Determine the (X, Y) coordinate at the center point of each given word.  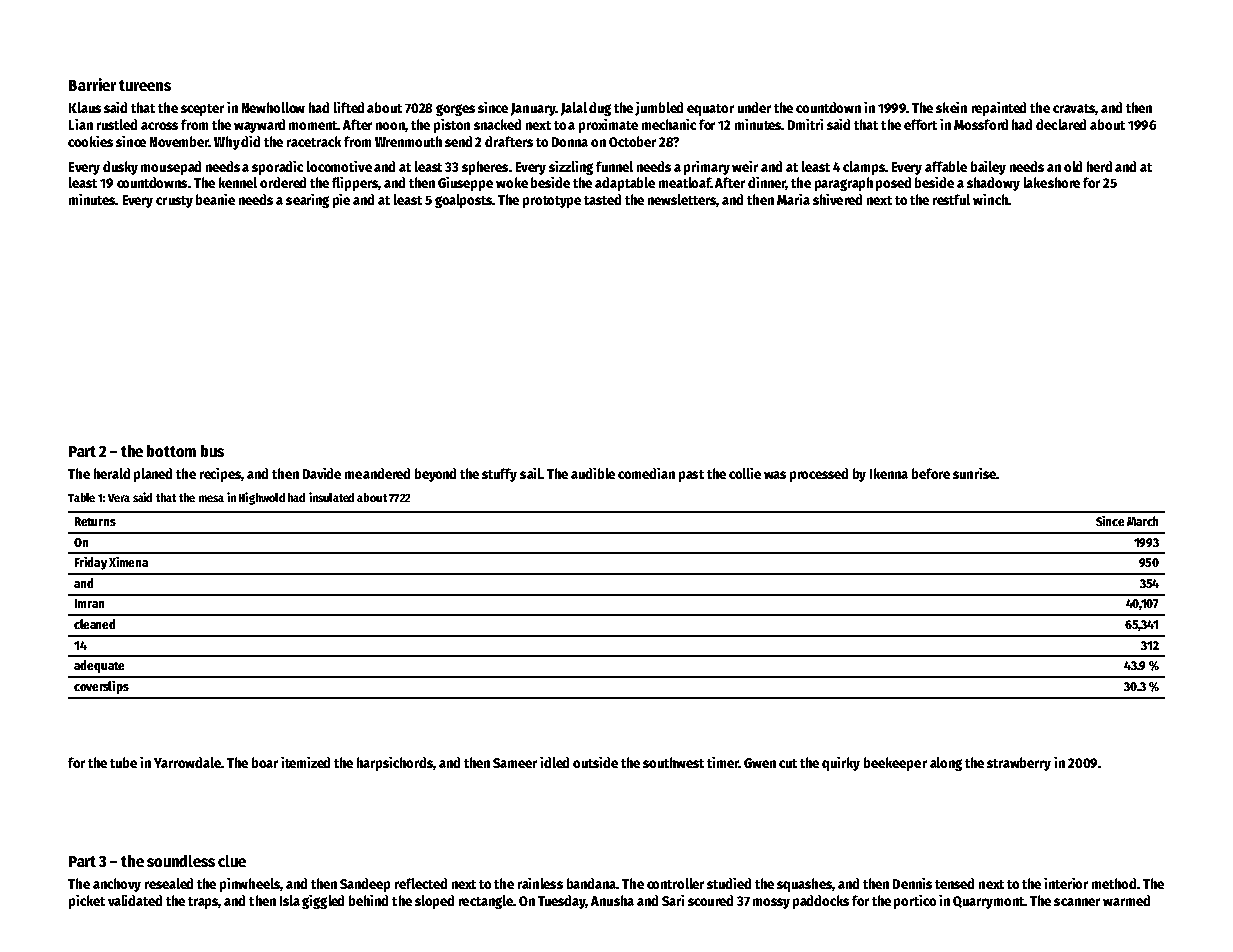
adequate (99, 666)
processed (819, 475)
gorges (455, 110)
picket (87, 902)
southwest (673, 762)
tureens (145, 85)
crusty (174, 202)
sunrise (974, 473)
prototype (552, 202)
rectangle (486, 902)
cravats (1074, 108)
